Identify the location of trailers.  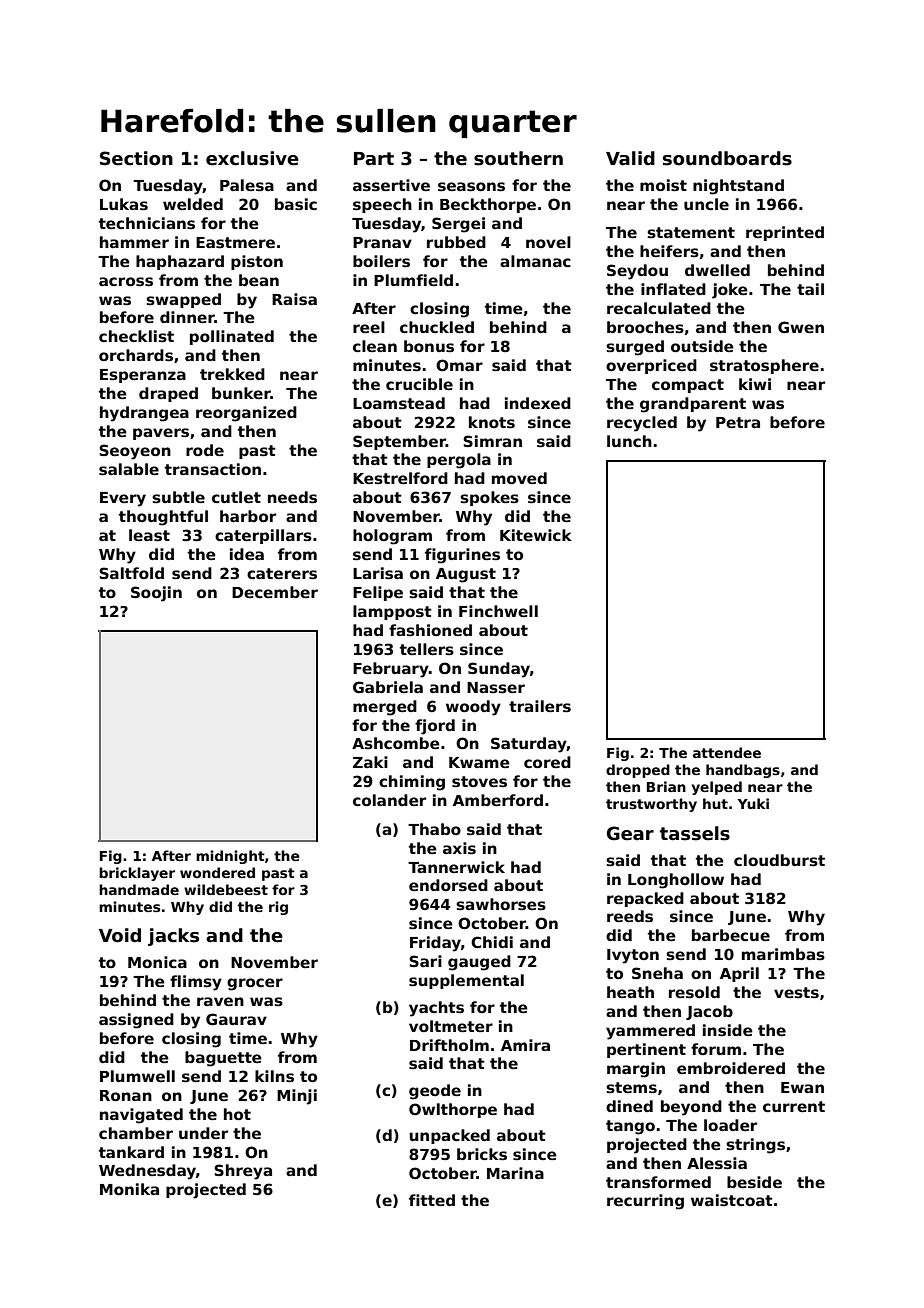
(540, 706).
